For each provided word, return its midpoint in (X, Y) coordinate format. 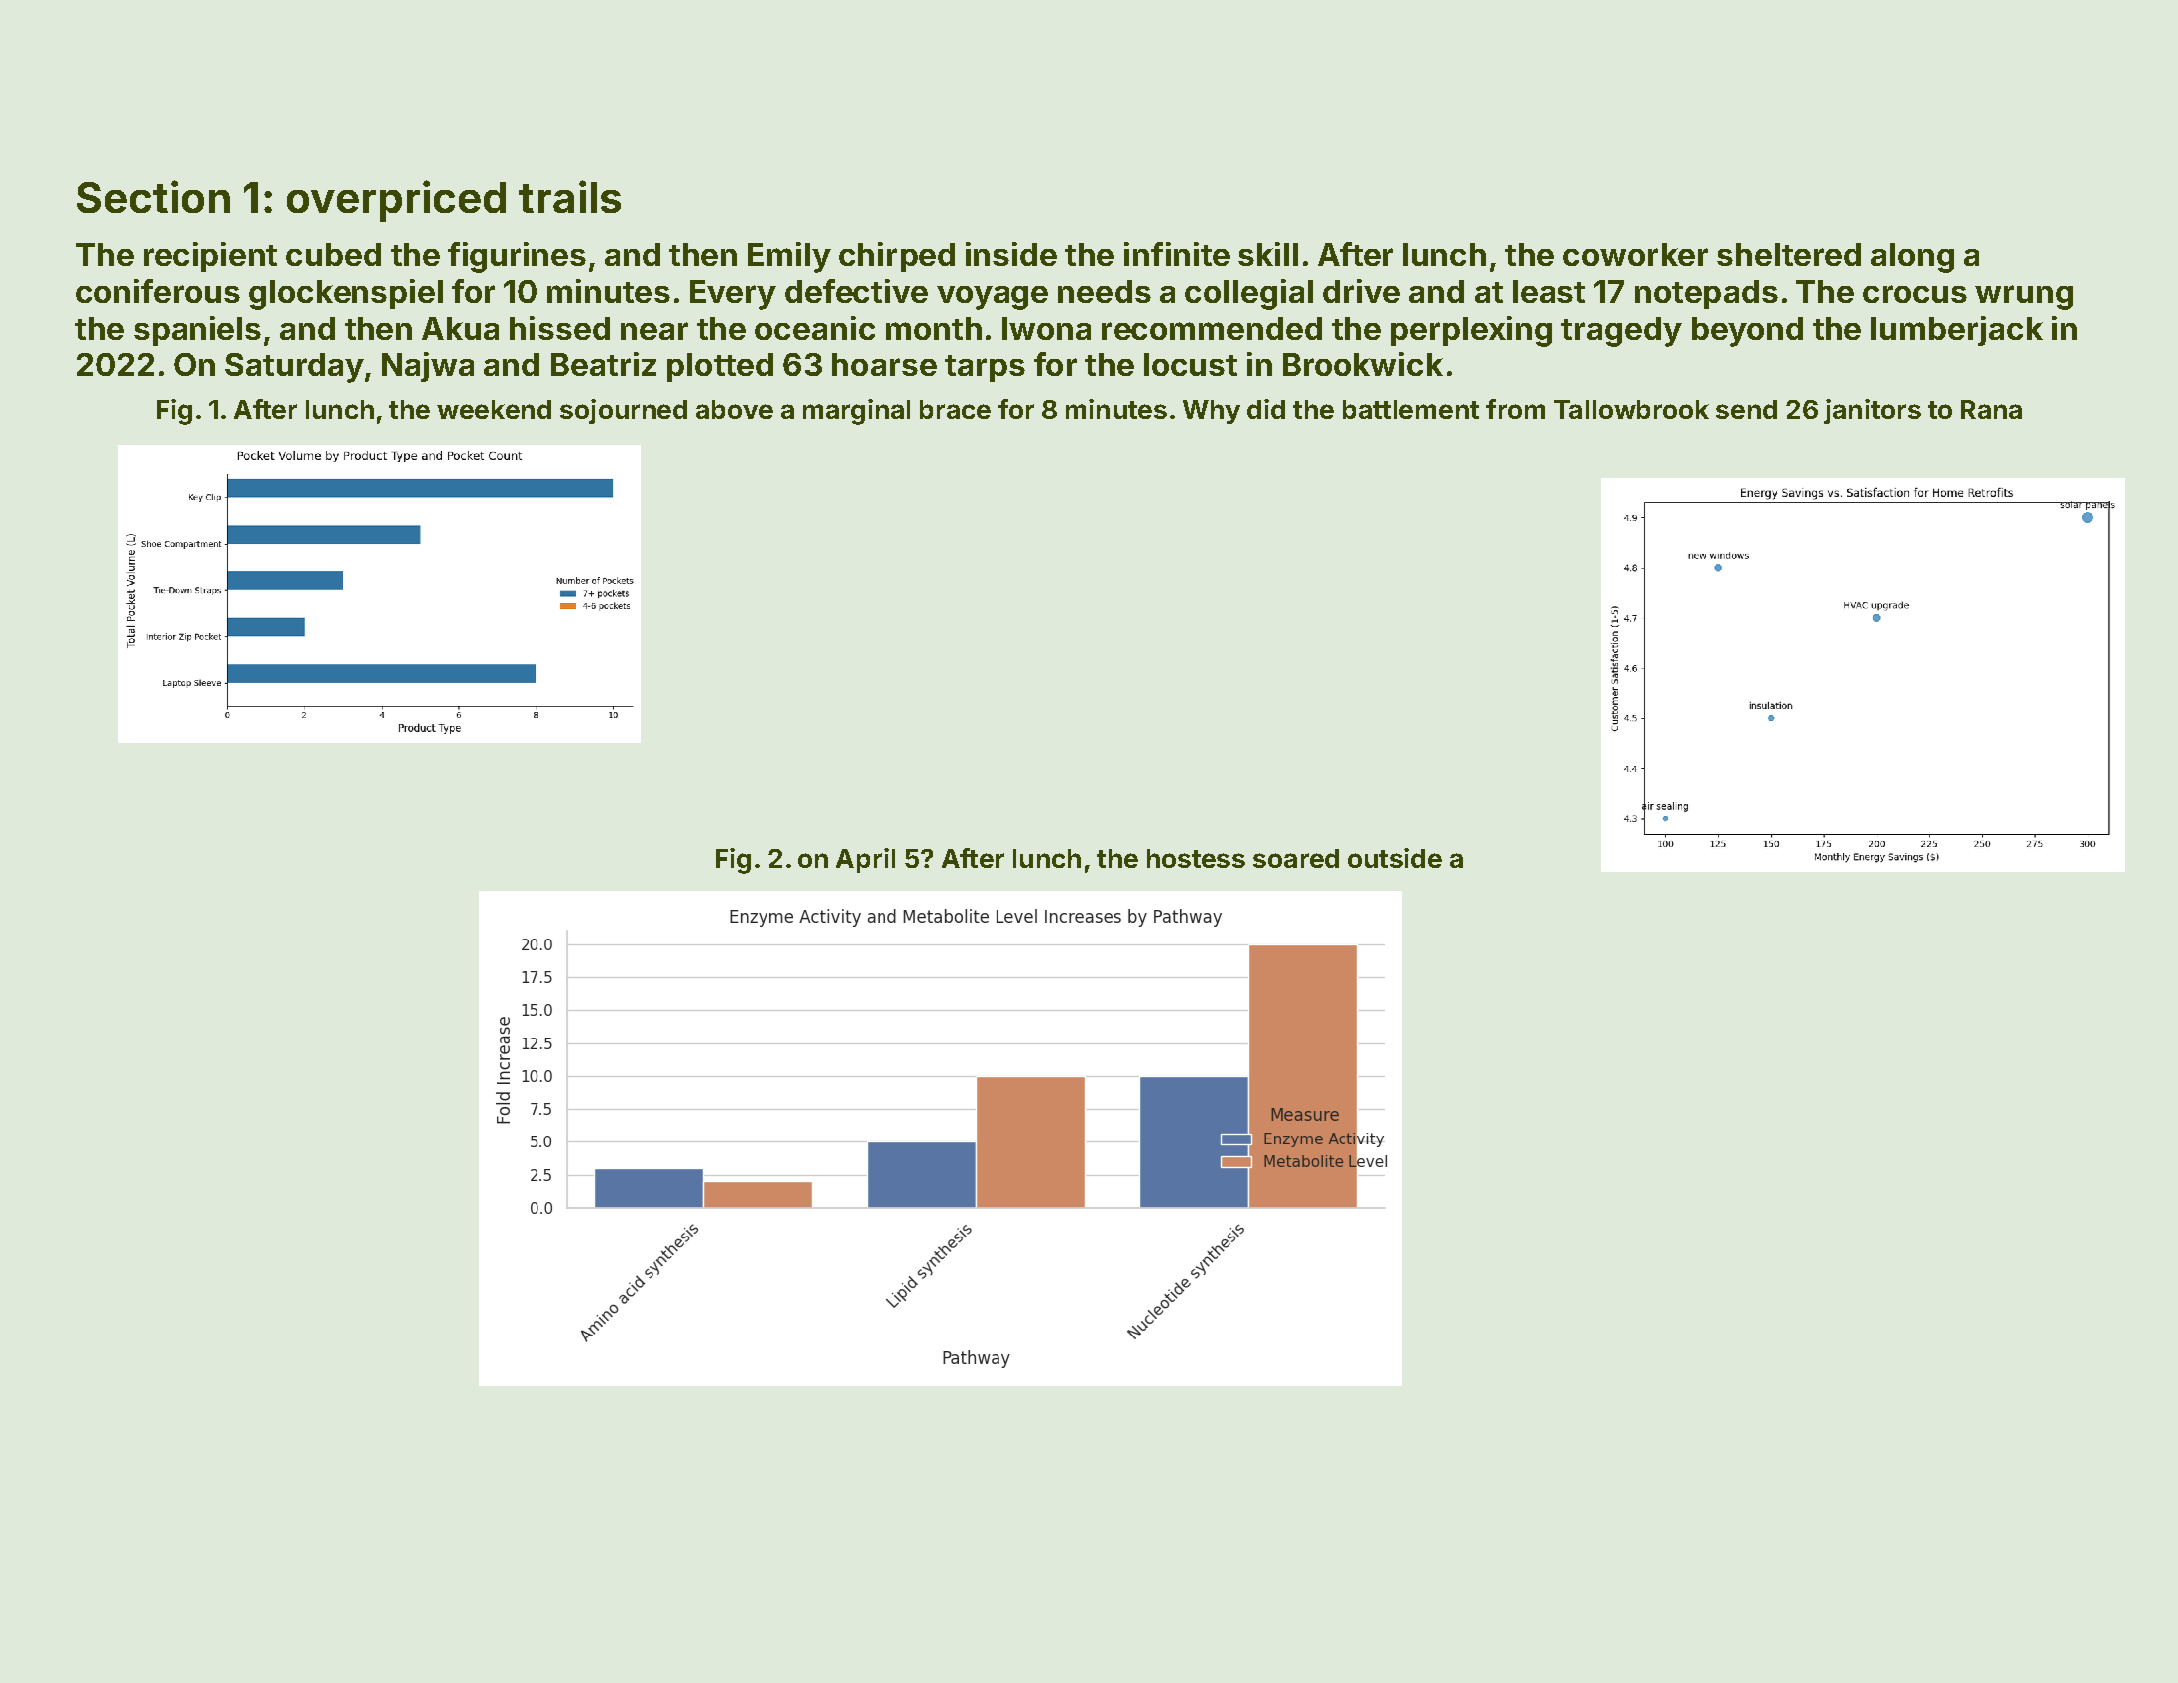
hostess (1196, 858)
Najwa (428, 367)
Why (1211, 412)
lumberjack (1957, 331)
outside (1395, 858)
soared (1296, 858)
